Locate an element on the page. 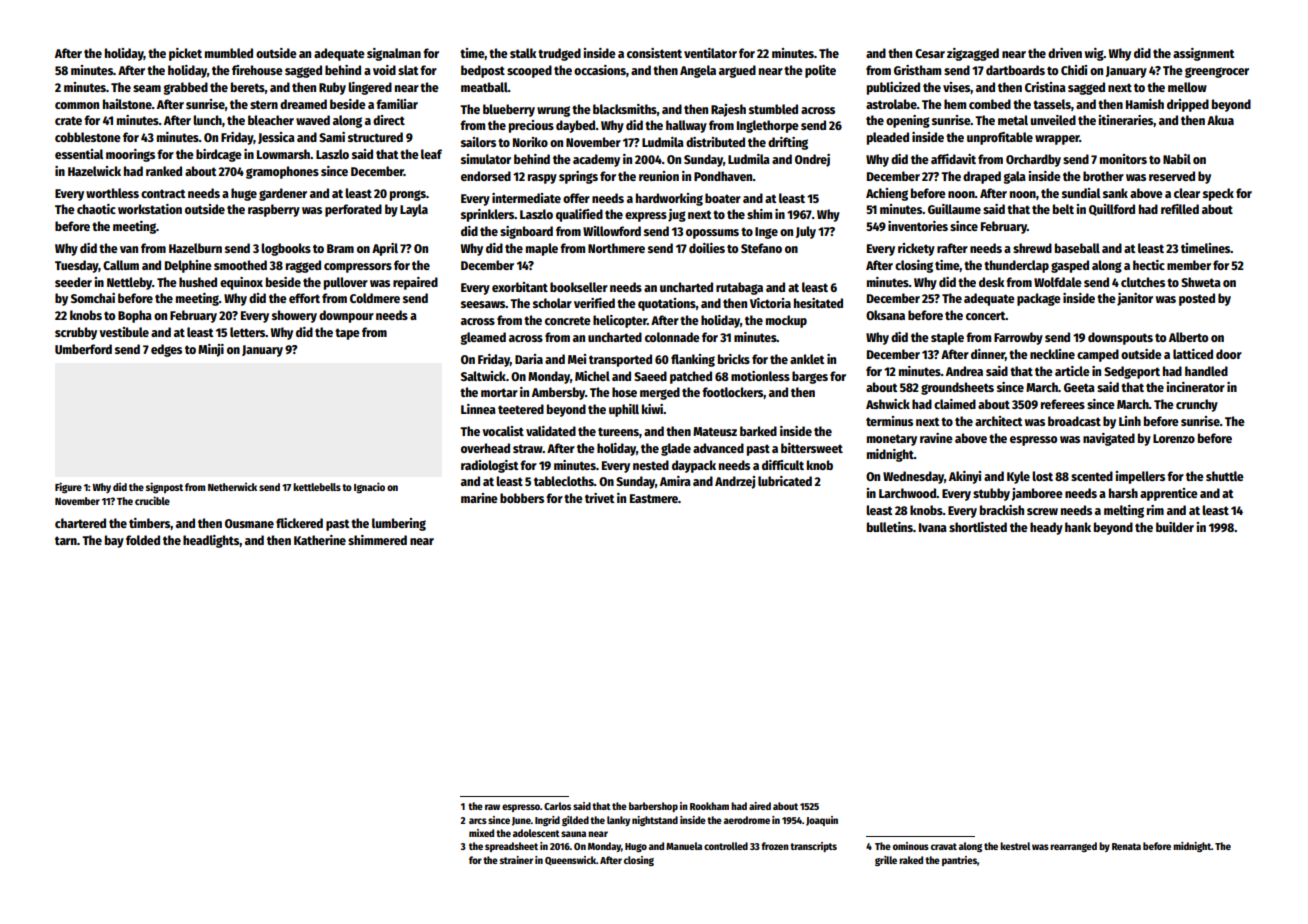 The image size is (1308, 924). speck is located at coordinates (1218, 194).
